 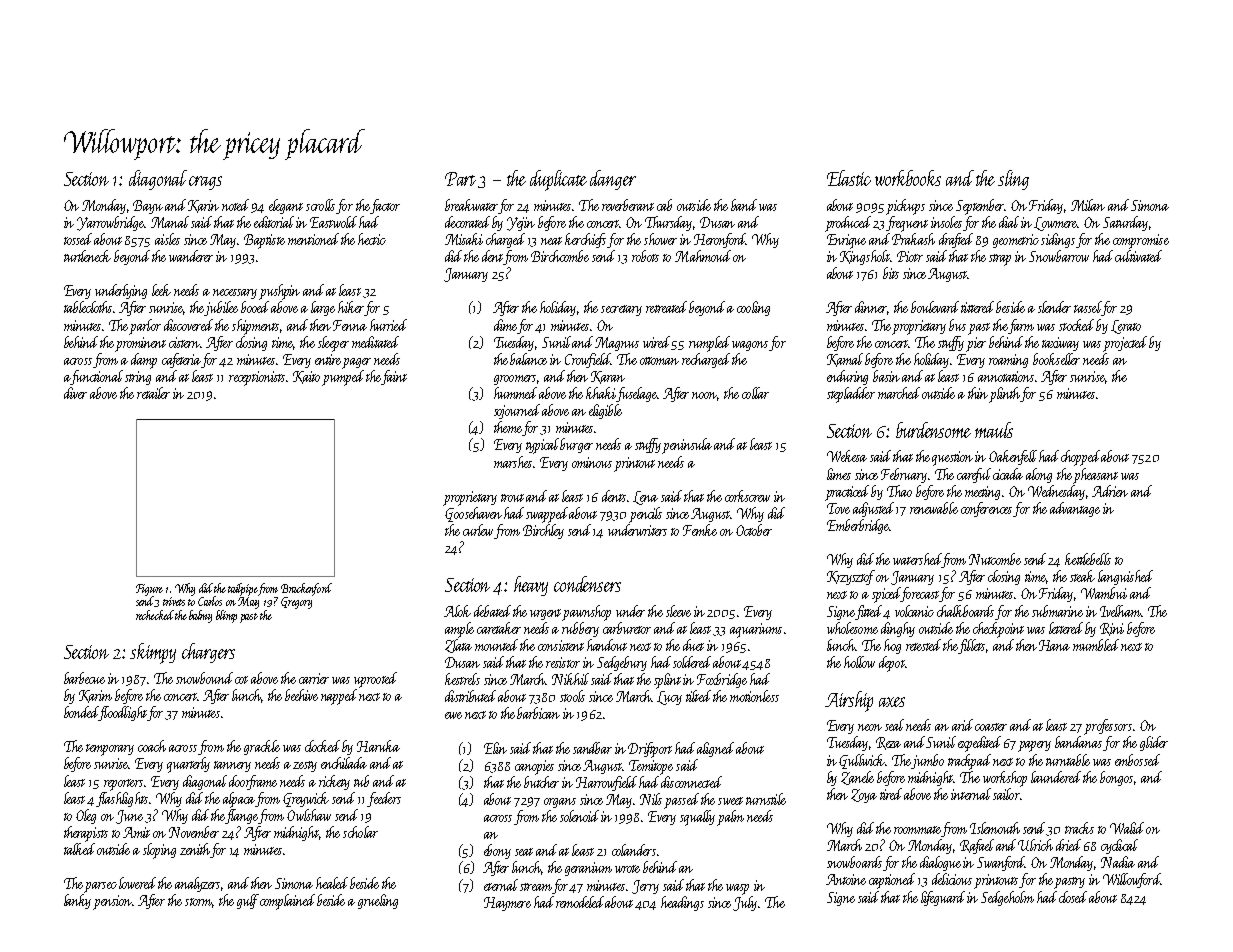 What do you see at coordinates (205, 183) in the document?
I see `crags` at bounding box center [205, 183].
